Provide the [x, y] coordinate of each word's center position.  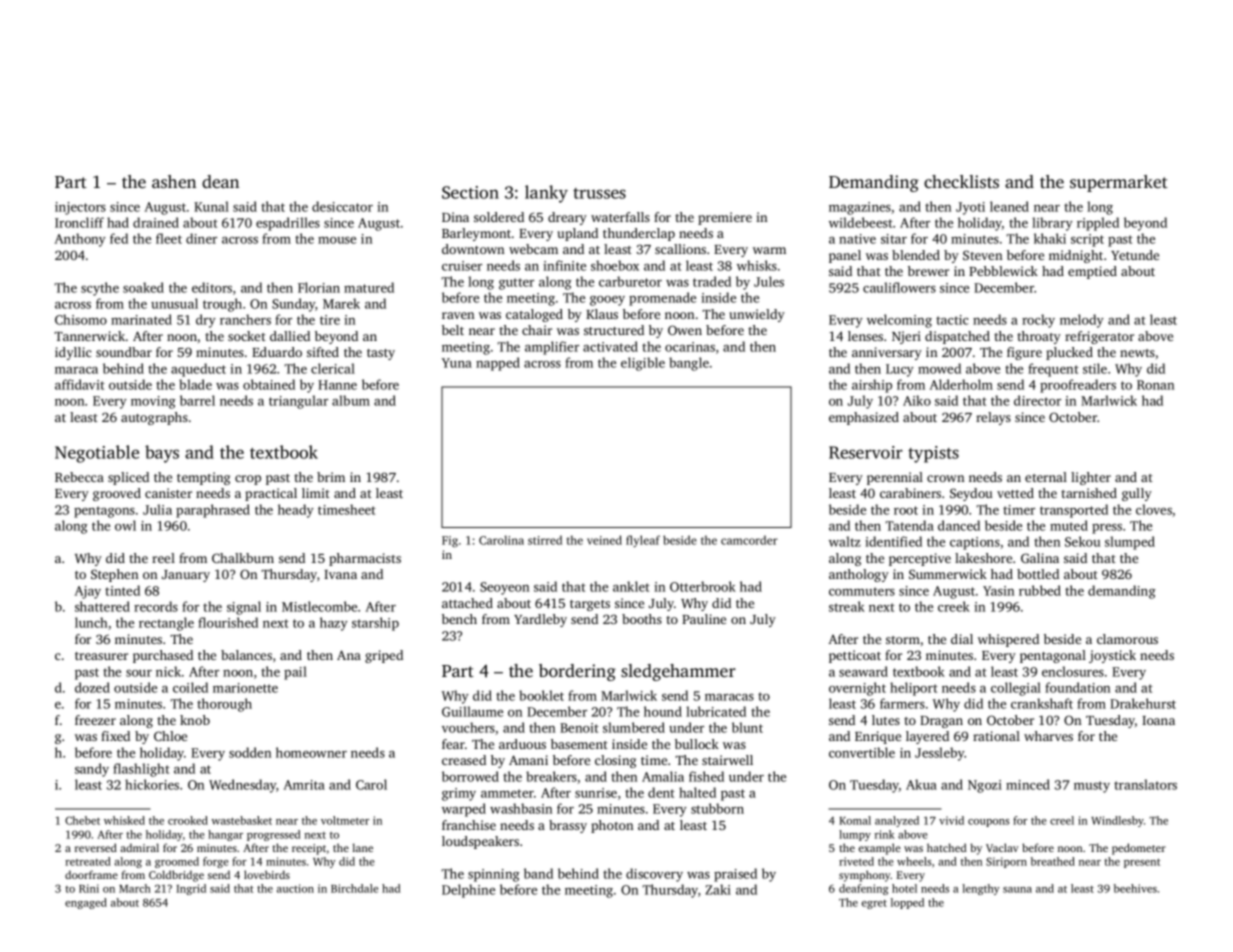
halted [697, 792]
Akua [921, 784]
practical [271, 494]
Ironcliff [79, 222]
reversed [96, 847]
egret [874, 904]
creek [954, 606]
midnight [1076, 256]
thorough [224, 705]
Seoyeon [504, 588]
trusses [599, 193]
